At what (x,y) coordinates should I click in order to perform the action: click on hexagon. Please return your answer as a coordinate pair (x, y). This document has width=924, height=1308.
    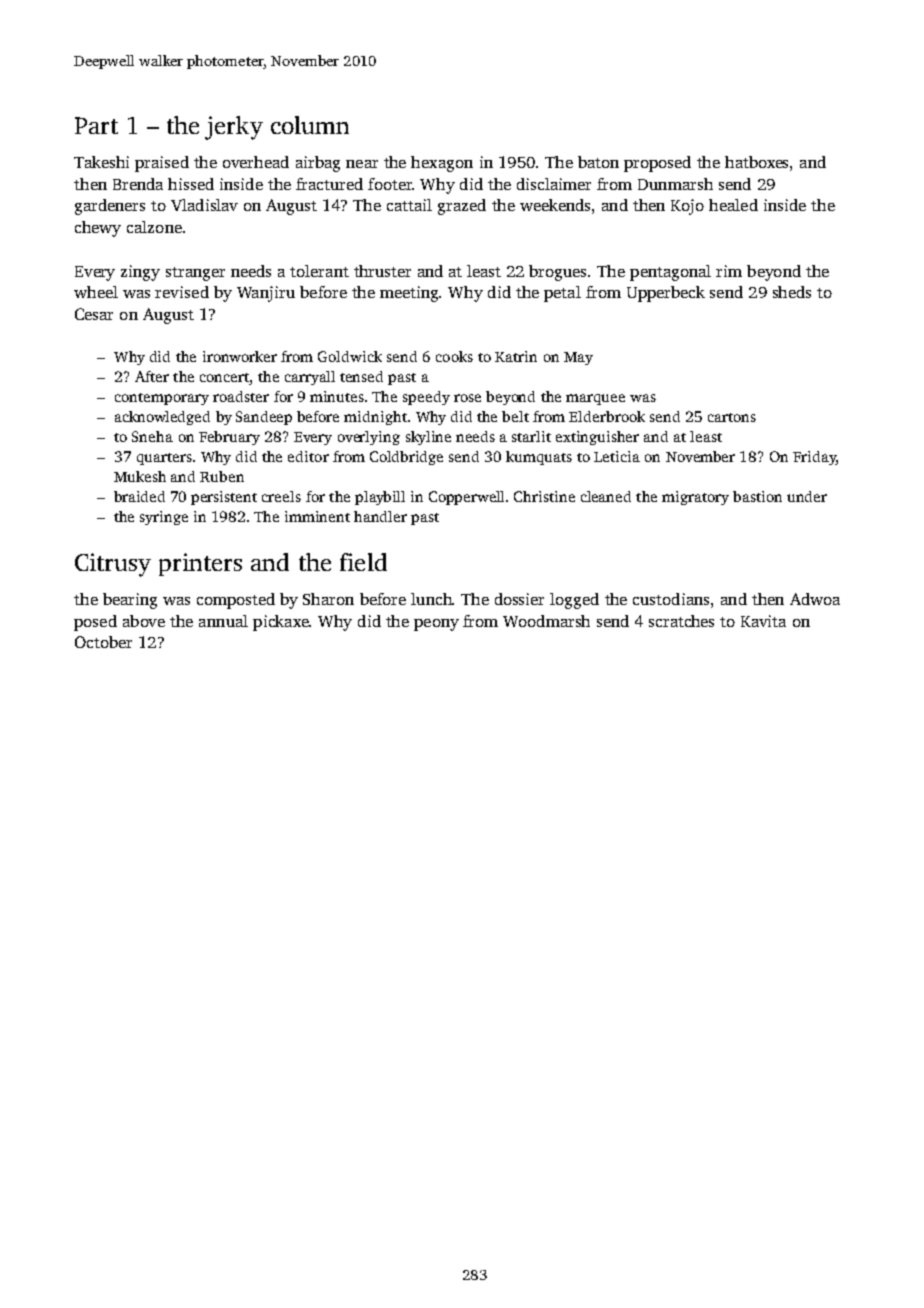
    Looking at the image, I should click on (442, 164).
